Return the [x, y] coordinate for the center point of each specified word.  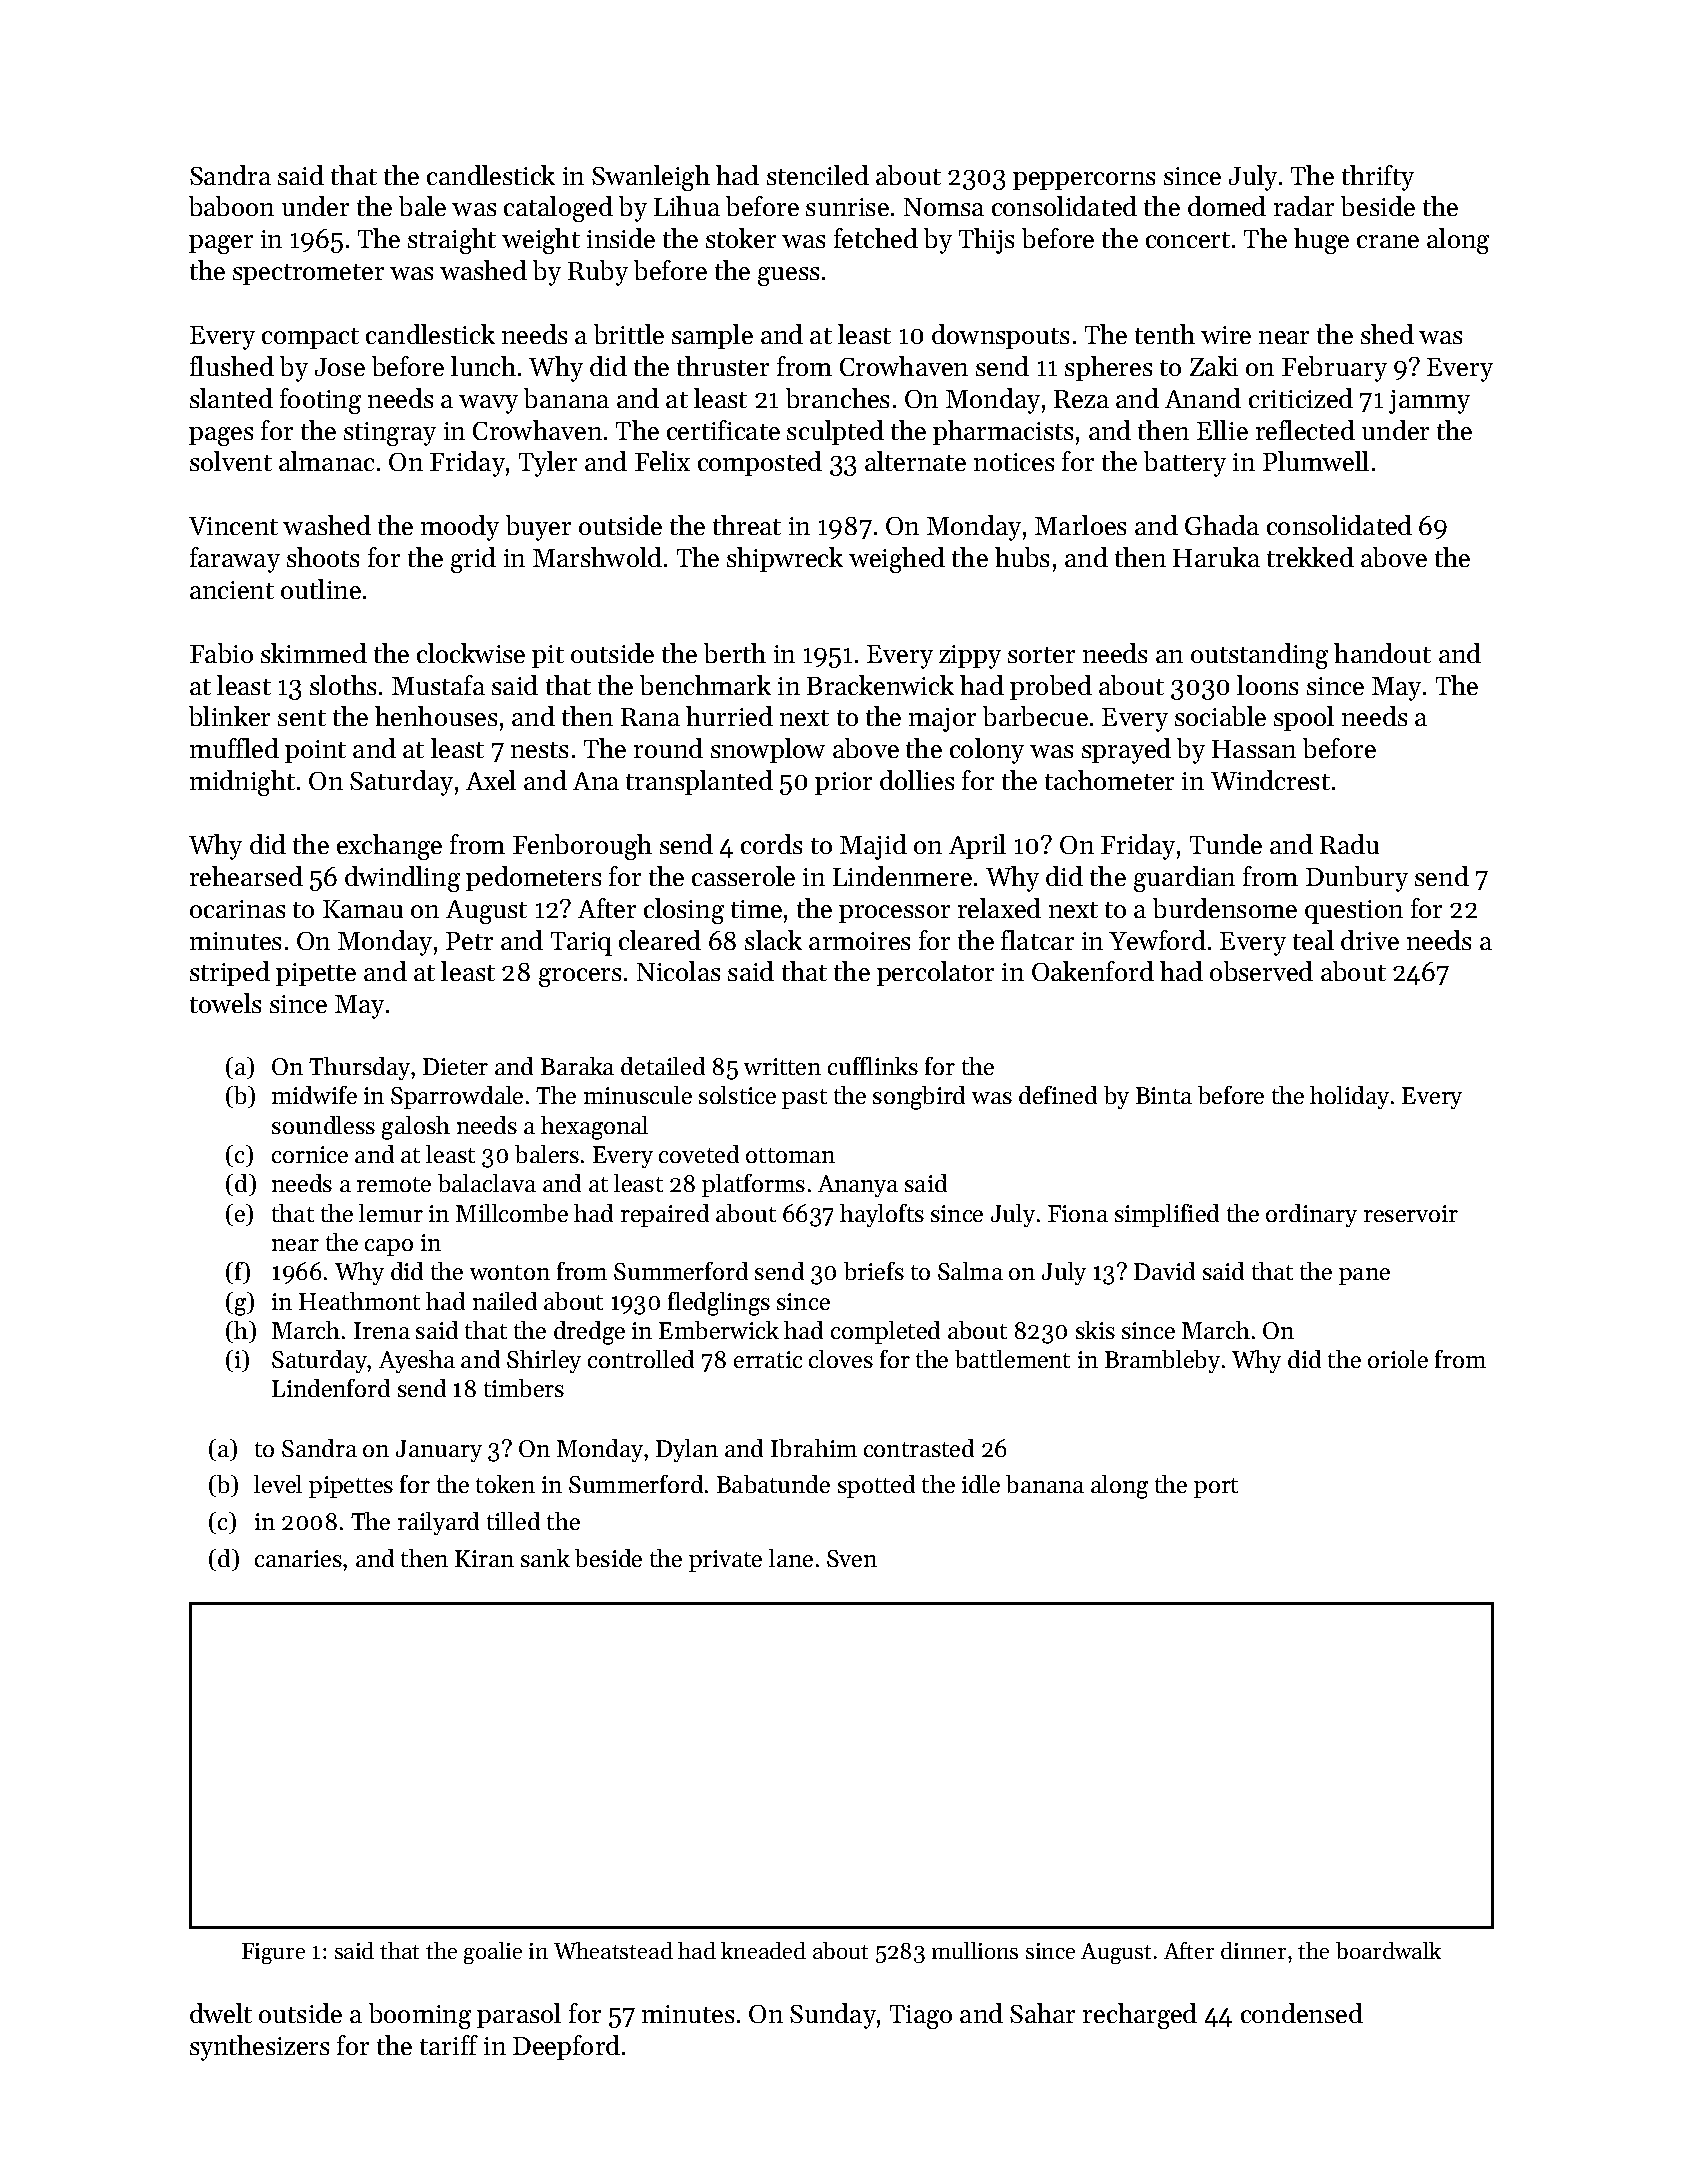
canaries [298, 1558]
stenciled [818, 175]
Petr [469, 941]
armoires [859, 941]
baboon [231, 206]
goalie [493, 1953]
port [1216, 1488]
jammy [1429, 402]
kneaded [763, 1950]
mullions [975, 1950]
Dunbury [1357, 879]
